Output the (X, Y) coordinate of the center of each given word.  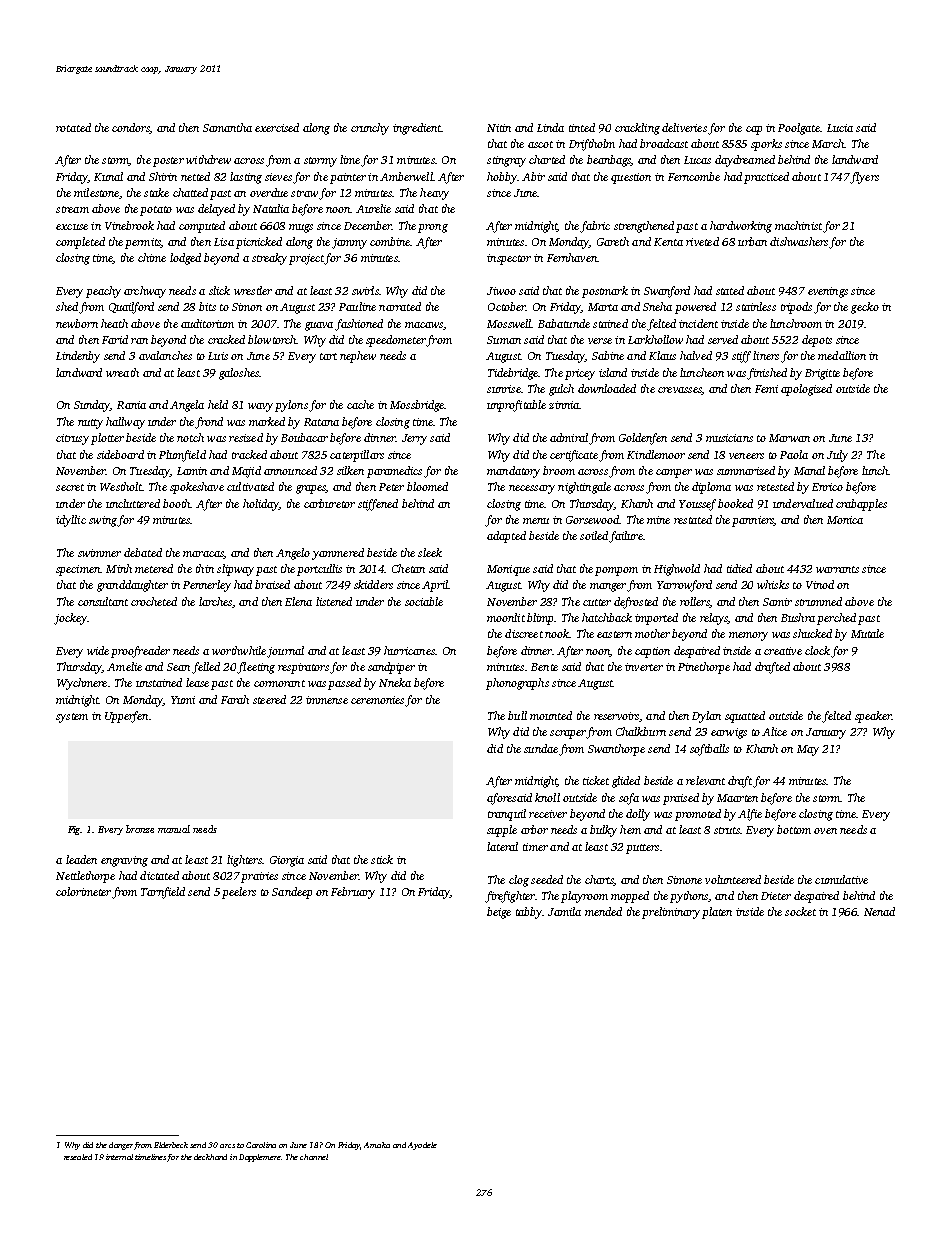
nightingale (584, 488)
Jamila (564, 911)
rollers (694, 601)
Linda (550, 127)
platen (717, 913)
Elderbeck (171, 1145)
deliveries (684, 127)
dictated (159, 875)
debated (143, 552)
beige (499, 913)
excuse (72, 227)
